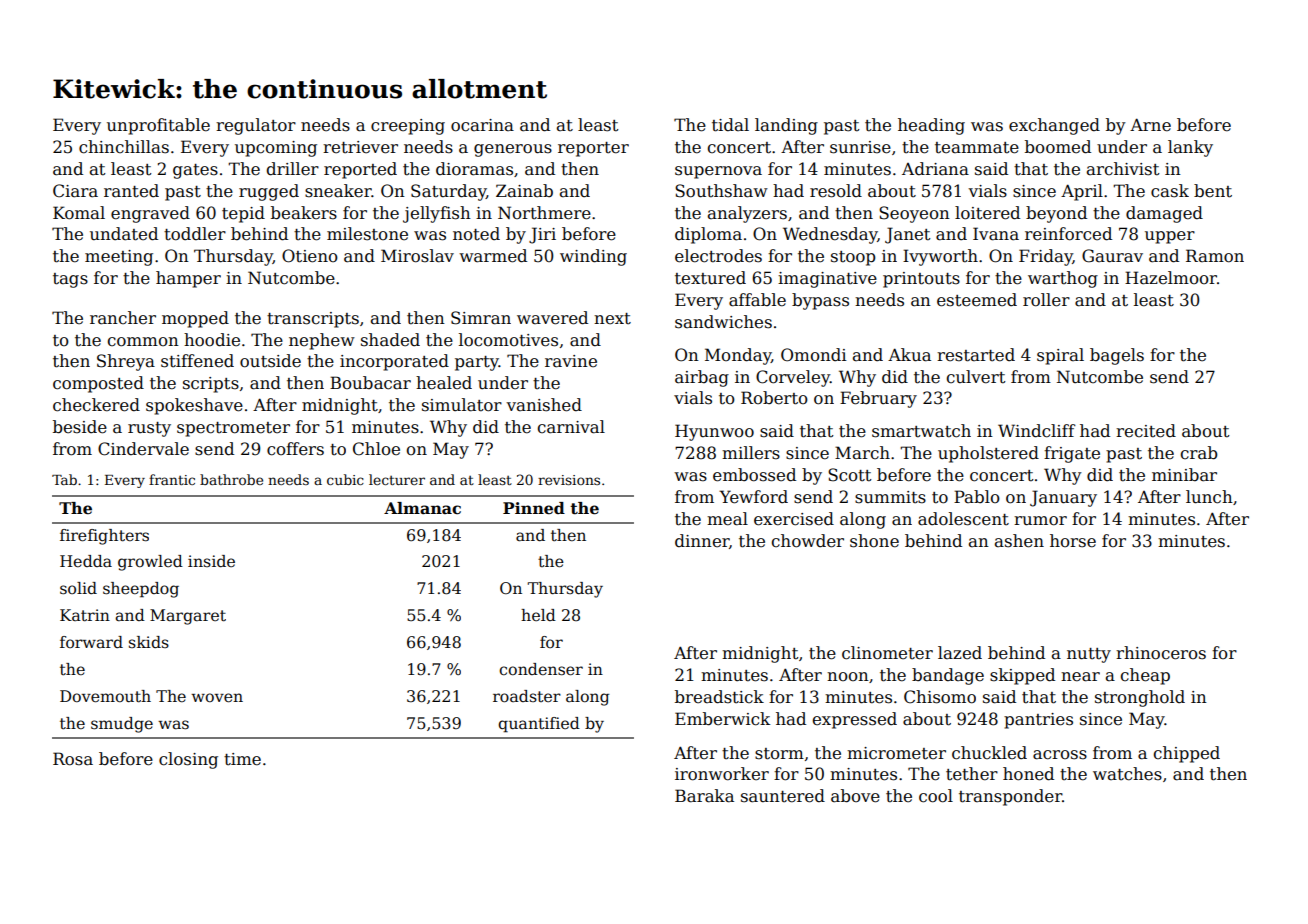  Describe the element at coordinates (1150, 125) in the screenshot. I see `Arne` at that location.
